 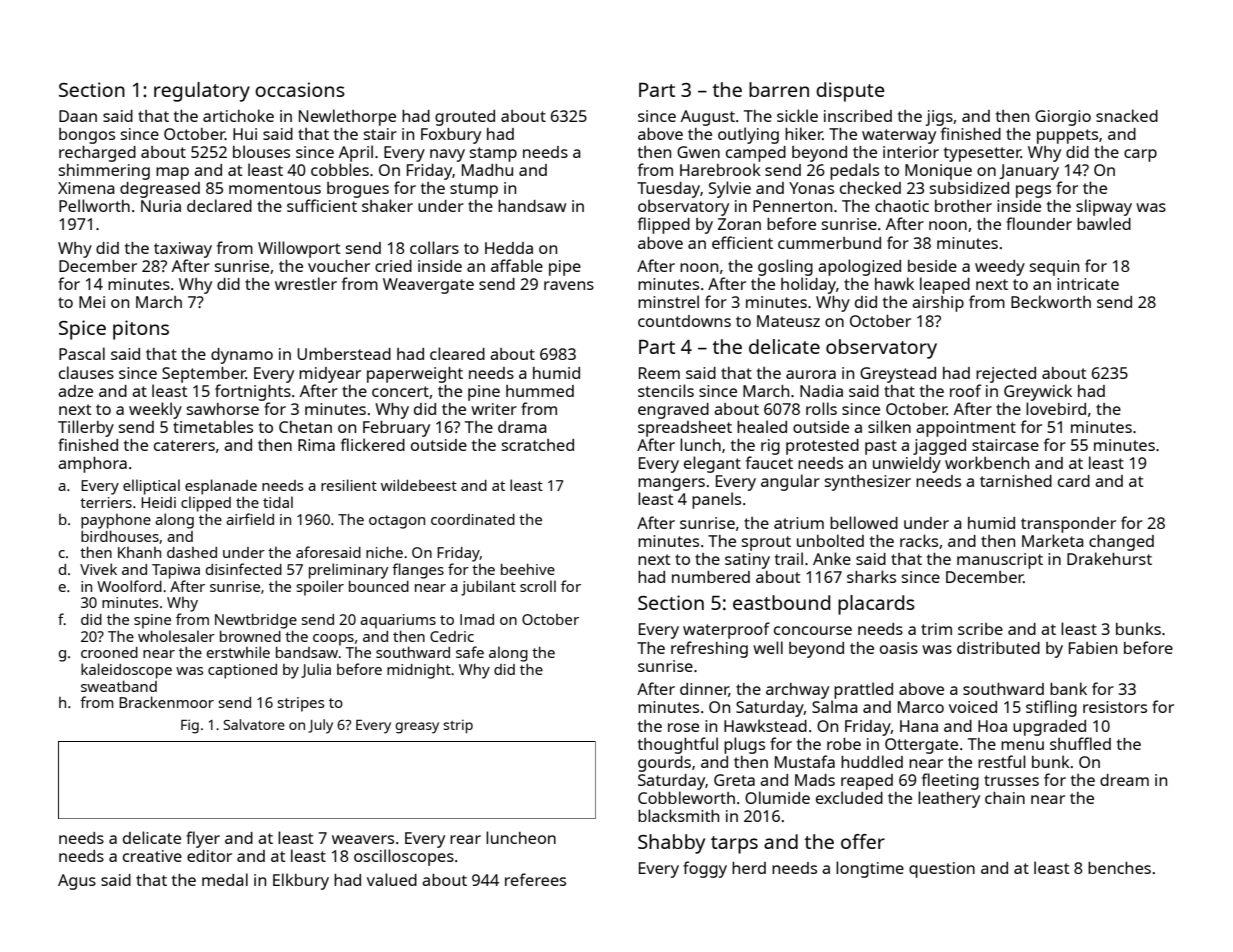 What do you see at coordinates (301, 881) in the screenshot?
I see `Elkbury` at bounding box center [301, 881].
